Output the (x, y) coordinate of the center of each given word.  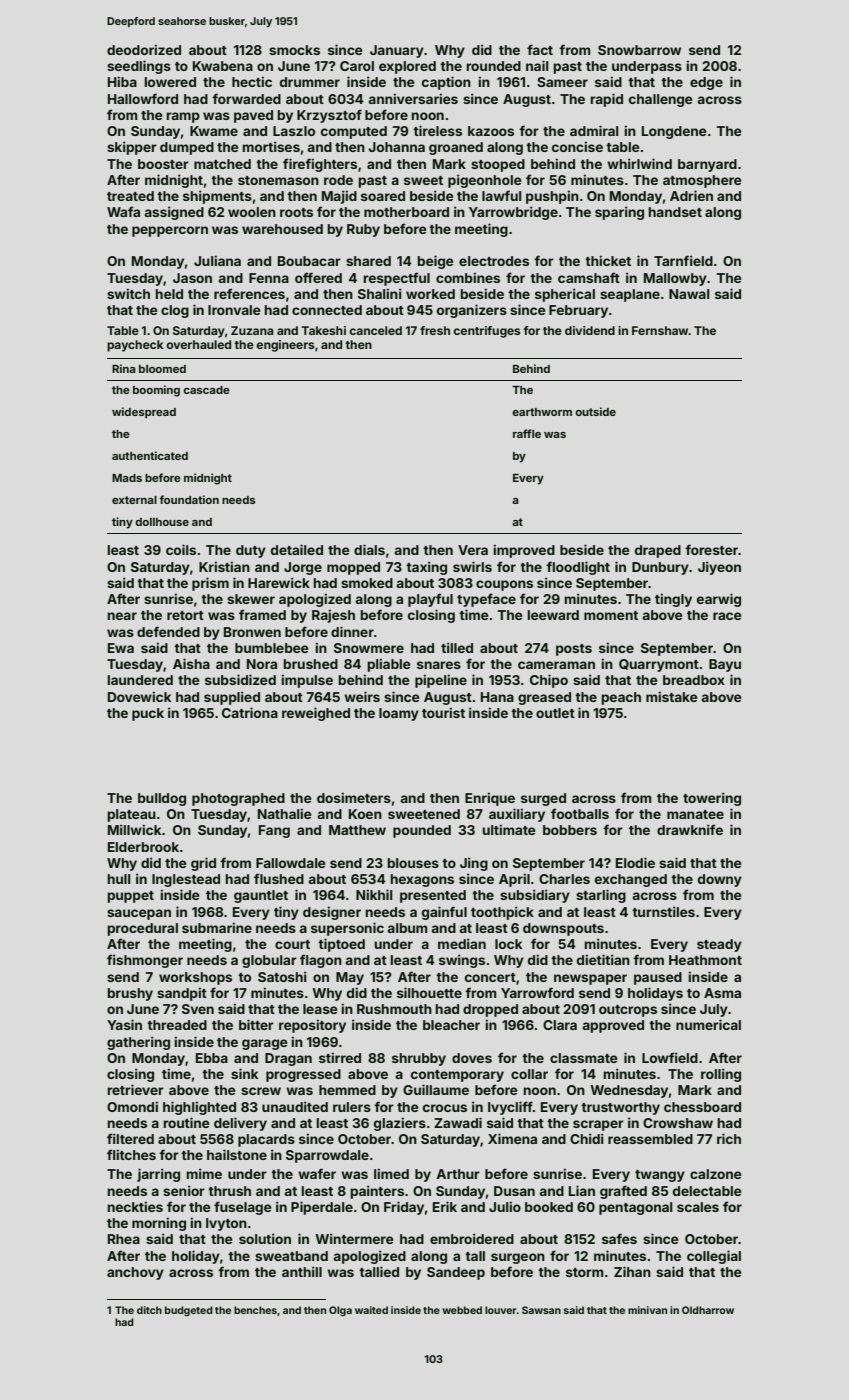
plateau (131, 815)
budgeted (189, 1311)
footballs (580, 813)
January (397, 51)
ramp (183, 117)
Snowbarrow (639, 50)
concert (490, 977)
